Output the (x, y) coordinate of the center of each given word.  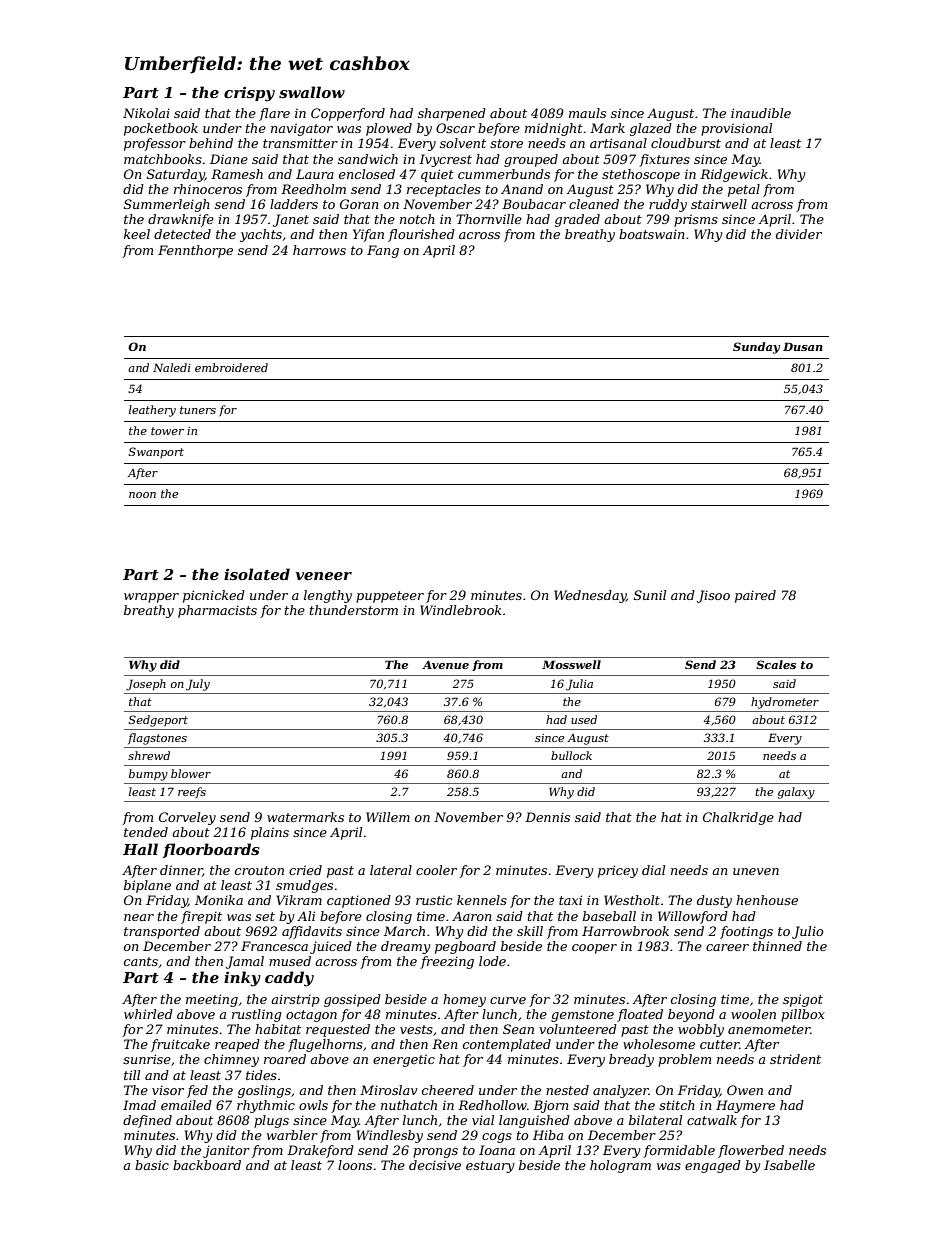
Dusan (803, 346)
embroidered (231, 367)
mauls (587, 113)
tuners (198, 410)
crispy (249, 94)
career (727, 947)
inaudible (761, 113)
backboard (207, 1165)
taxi (570, 900)
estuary (490, 1167)
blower (191, 773)
